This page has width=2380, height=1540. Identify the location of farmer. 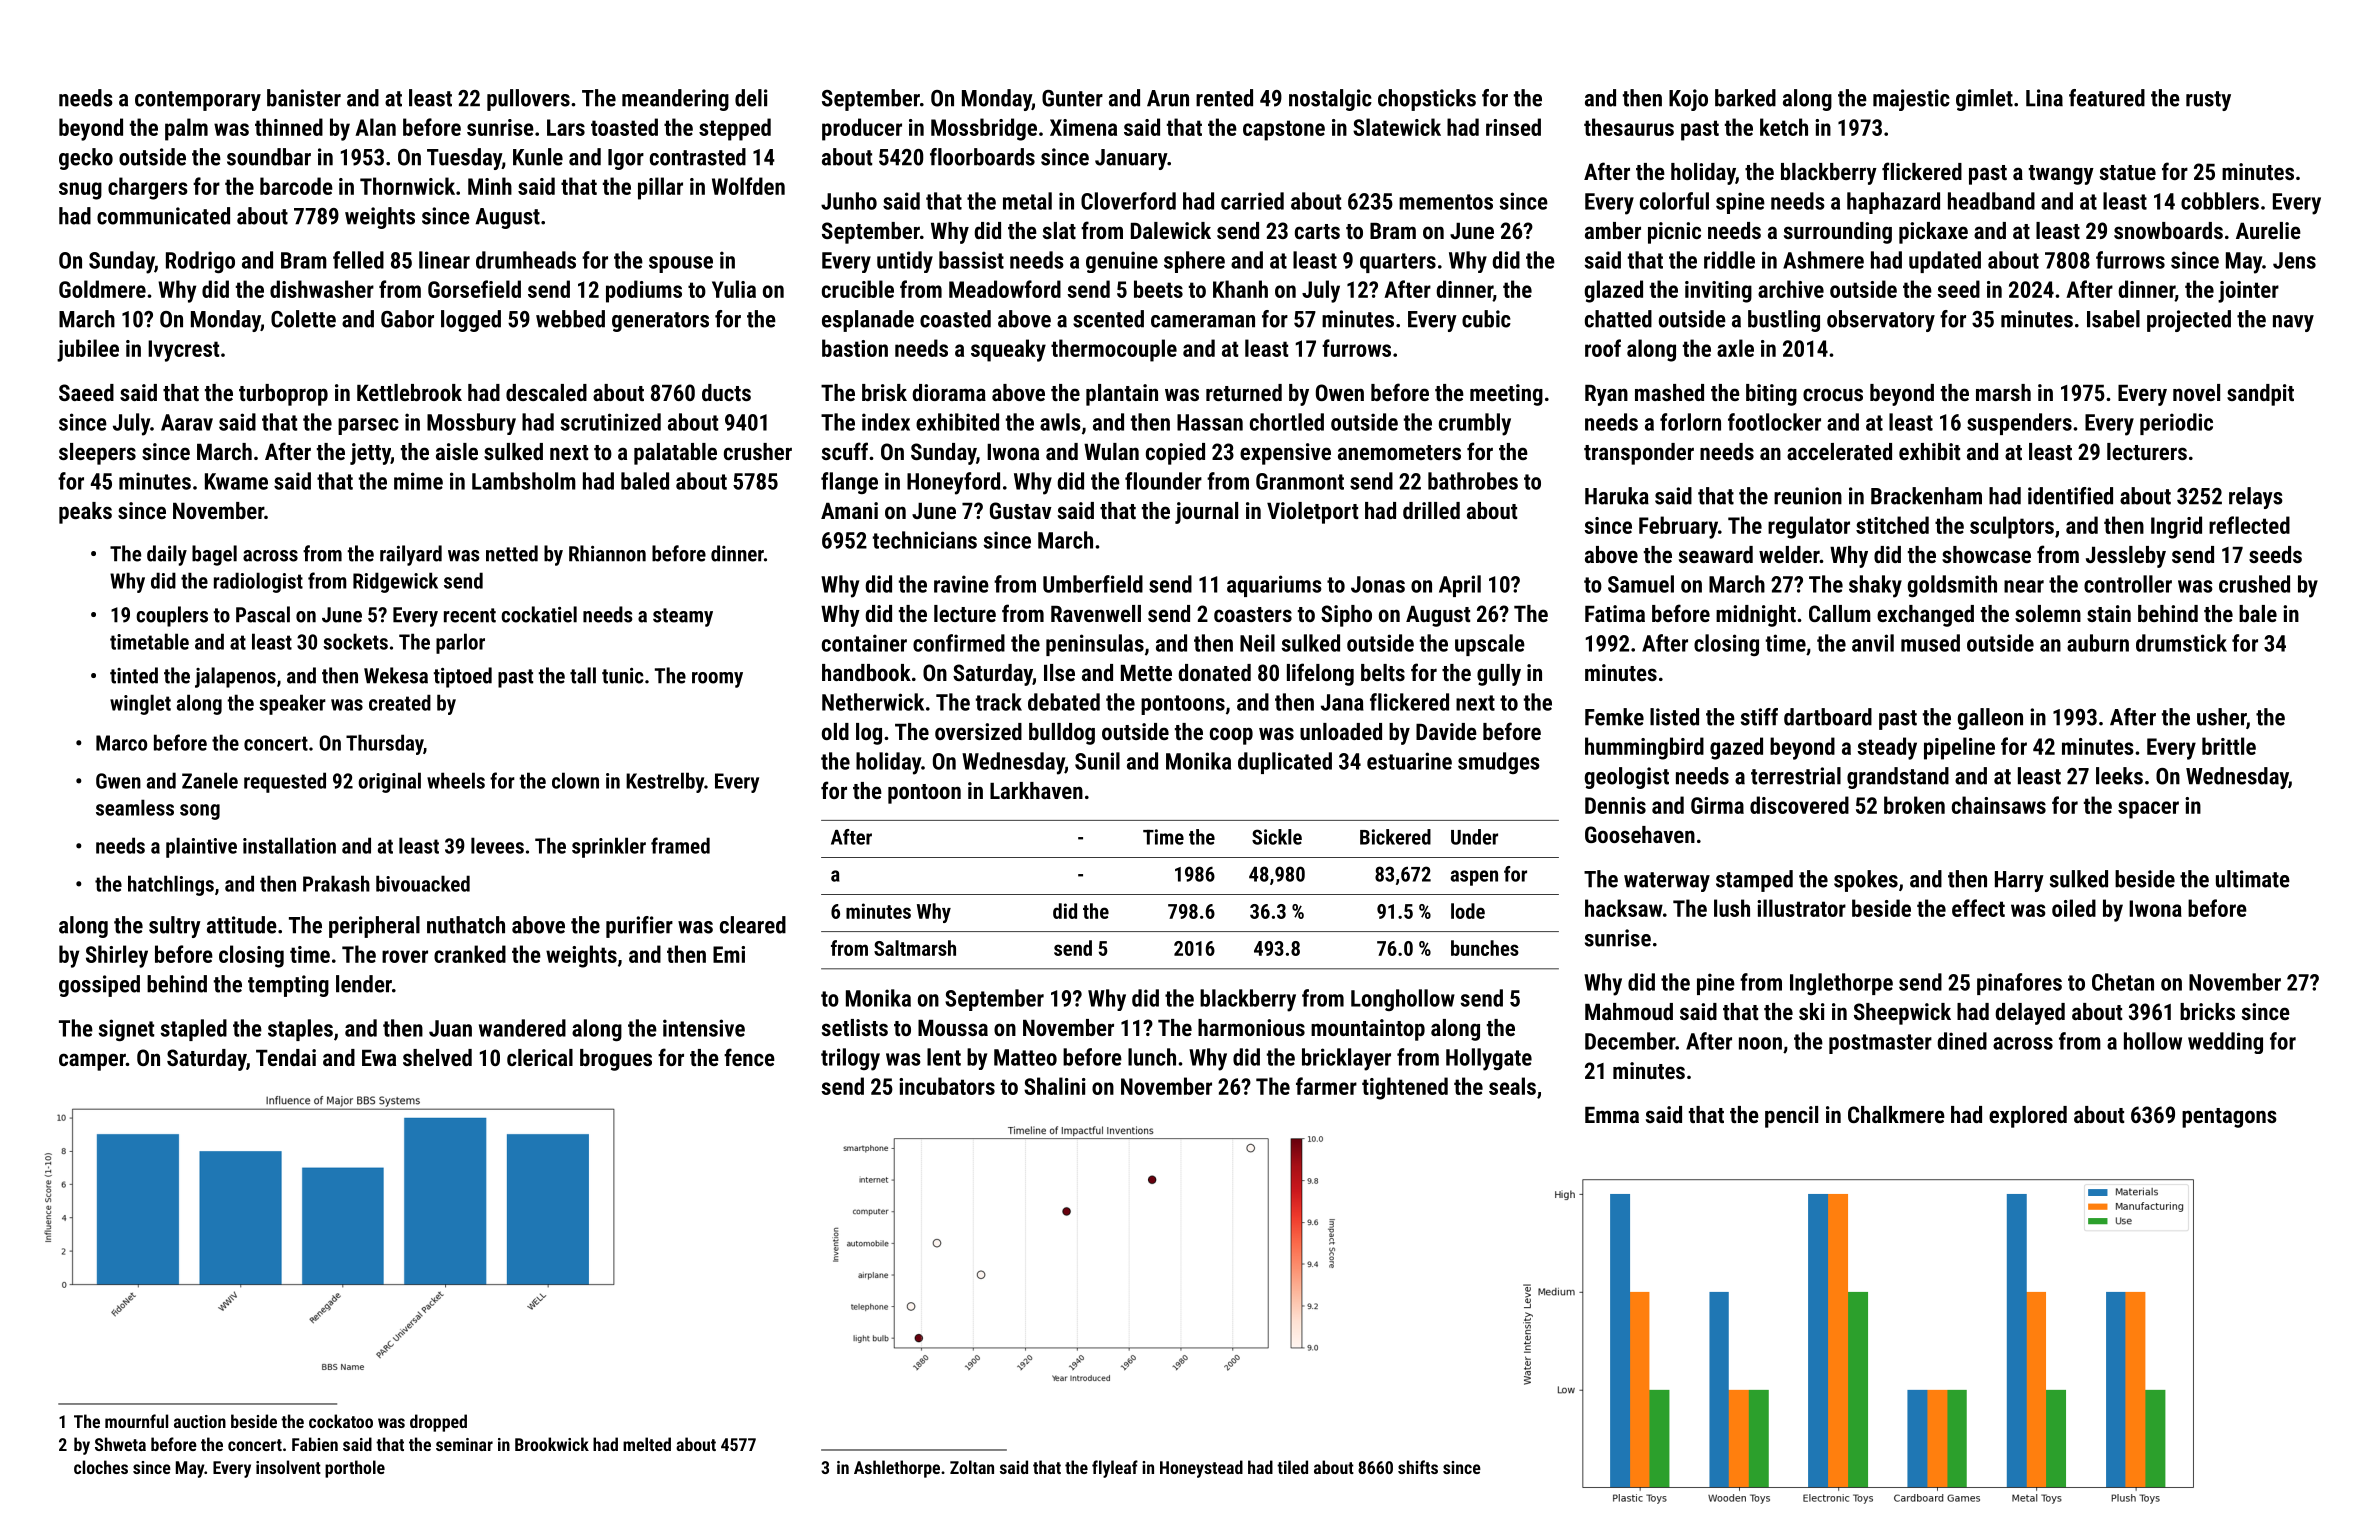
(1326, 1086).
